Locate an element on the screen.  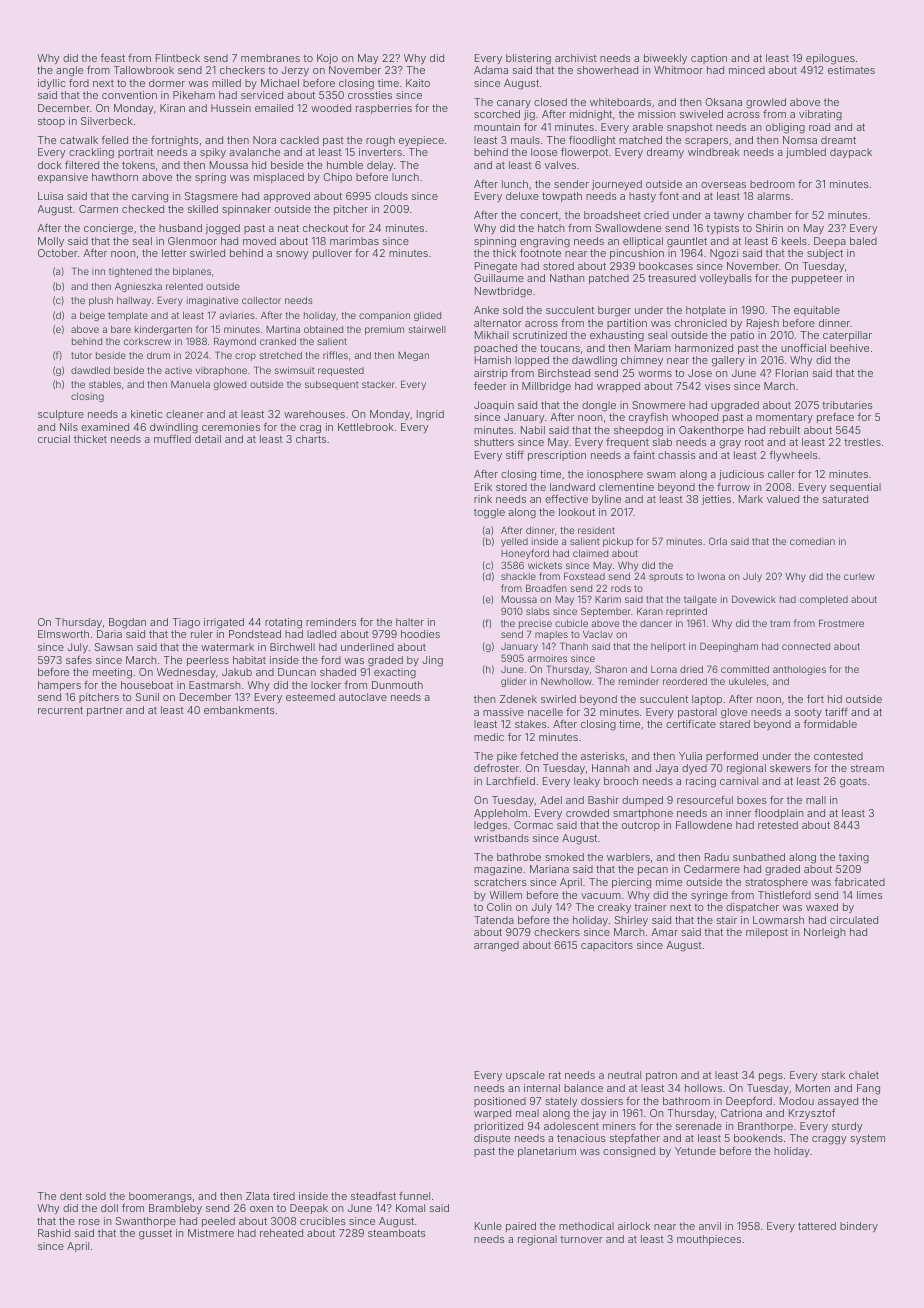
misplaced is located at coordinates (279, 178).
